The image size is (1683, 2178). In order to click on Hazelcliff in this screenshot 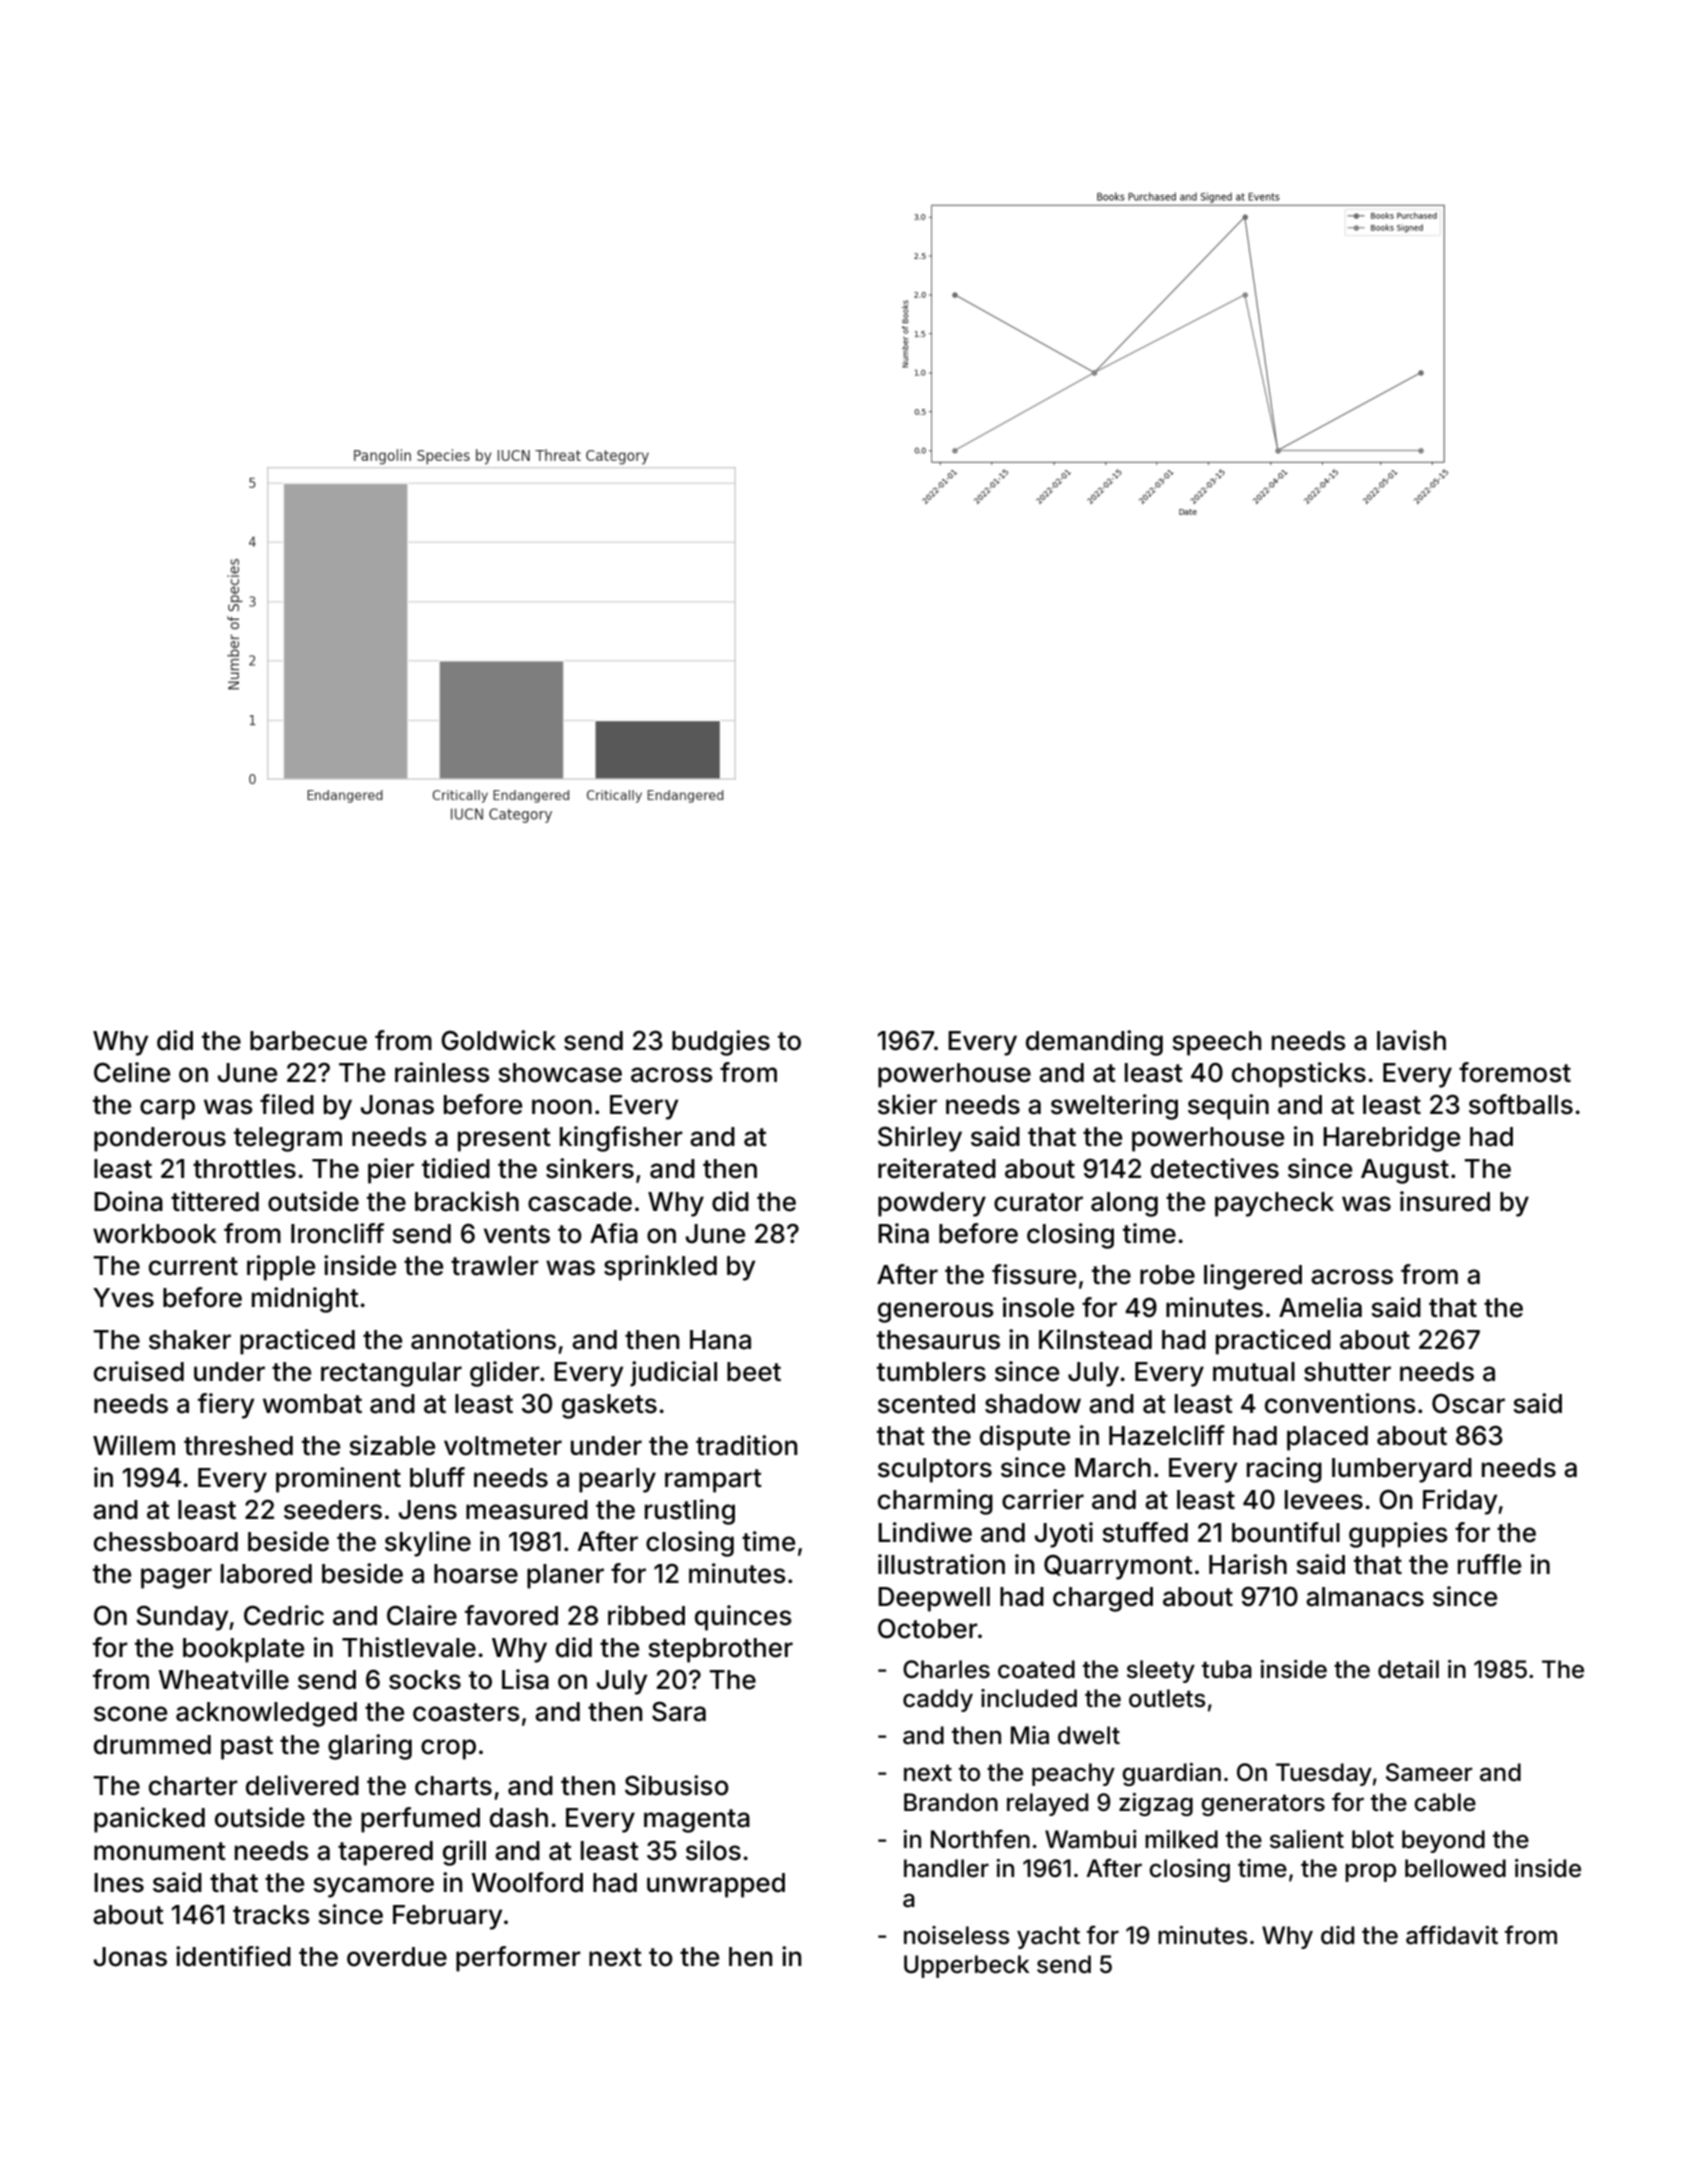, I will do `click(1167, 1435)`.
